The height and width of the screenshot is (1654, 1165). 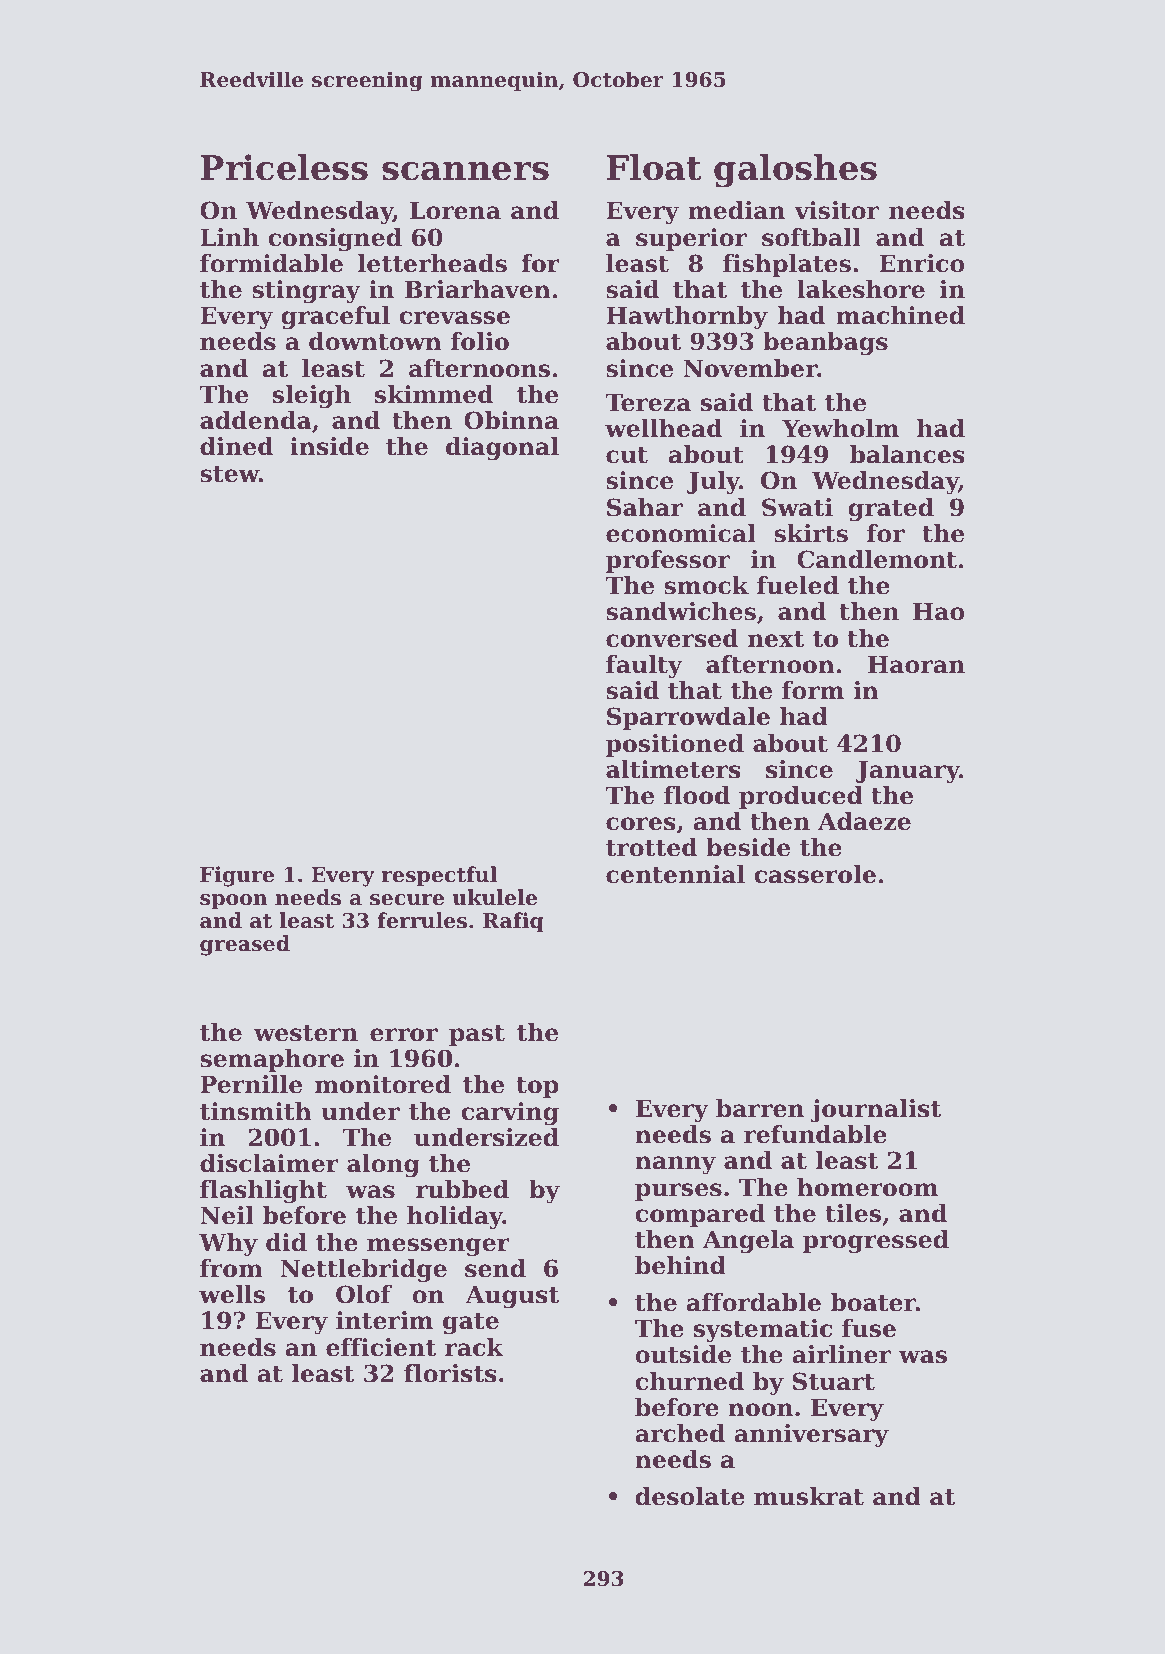 I want to click on Enrico, so click(x=922, y=263).
